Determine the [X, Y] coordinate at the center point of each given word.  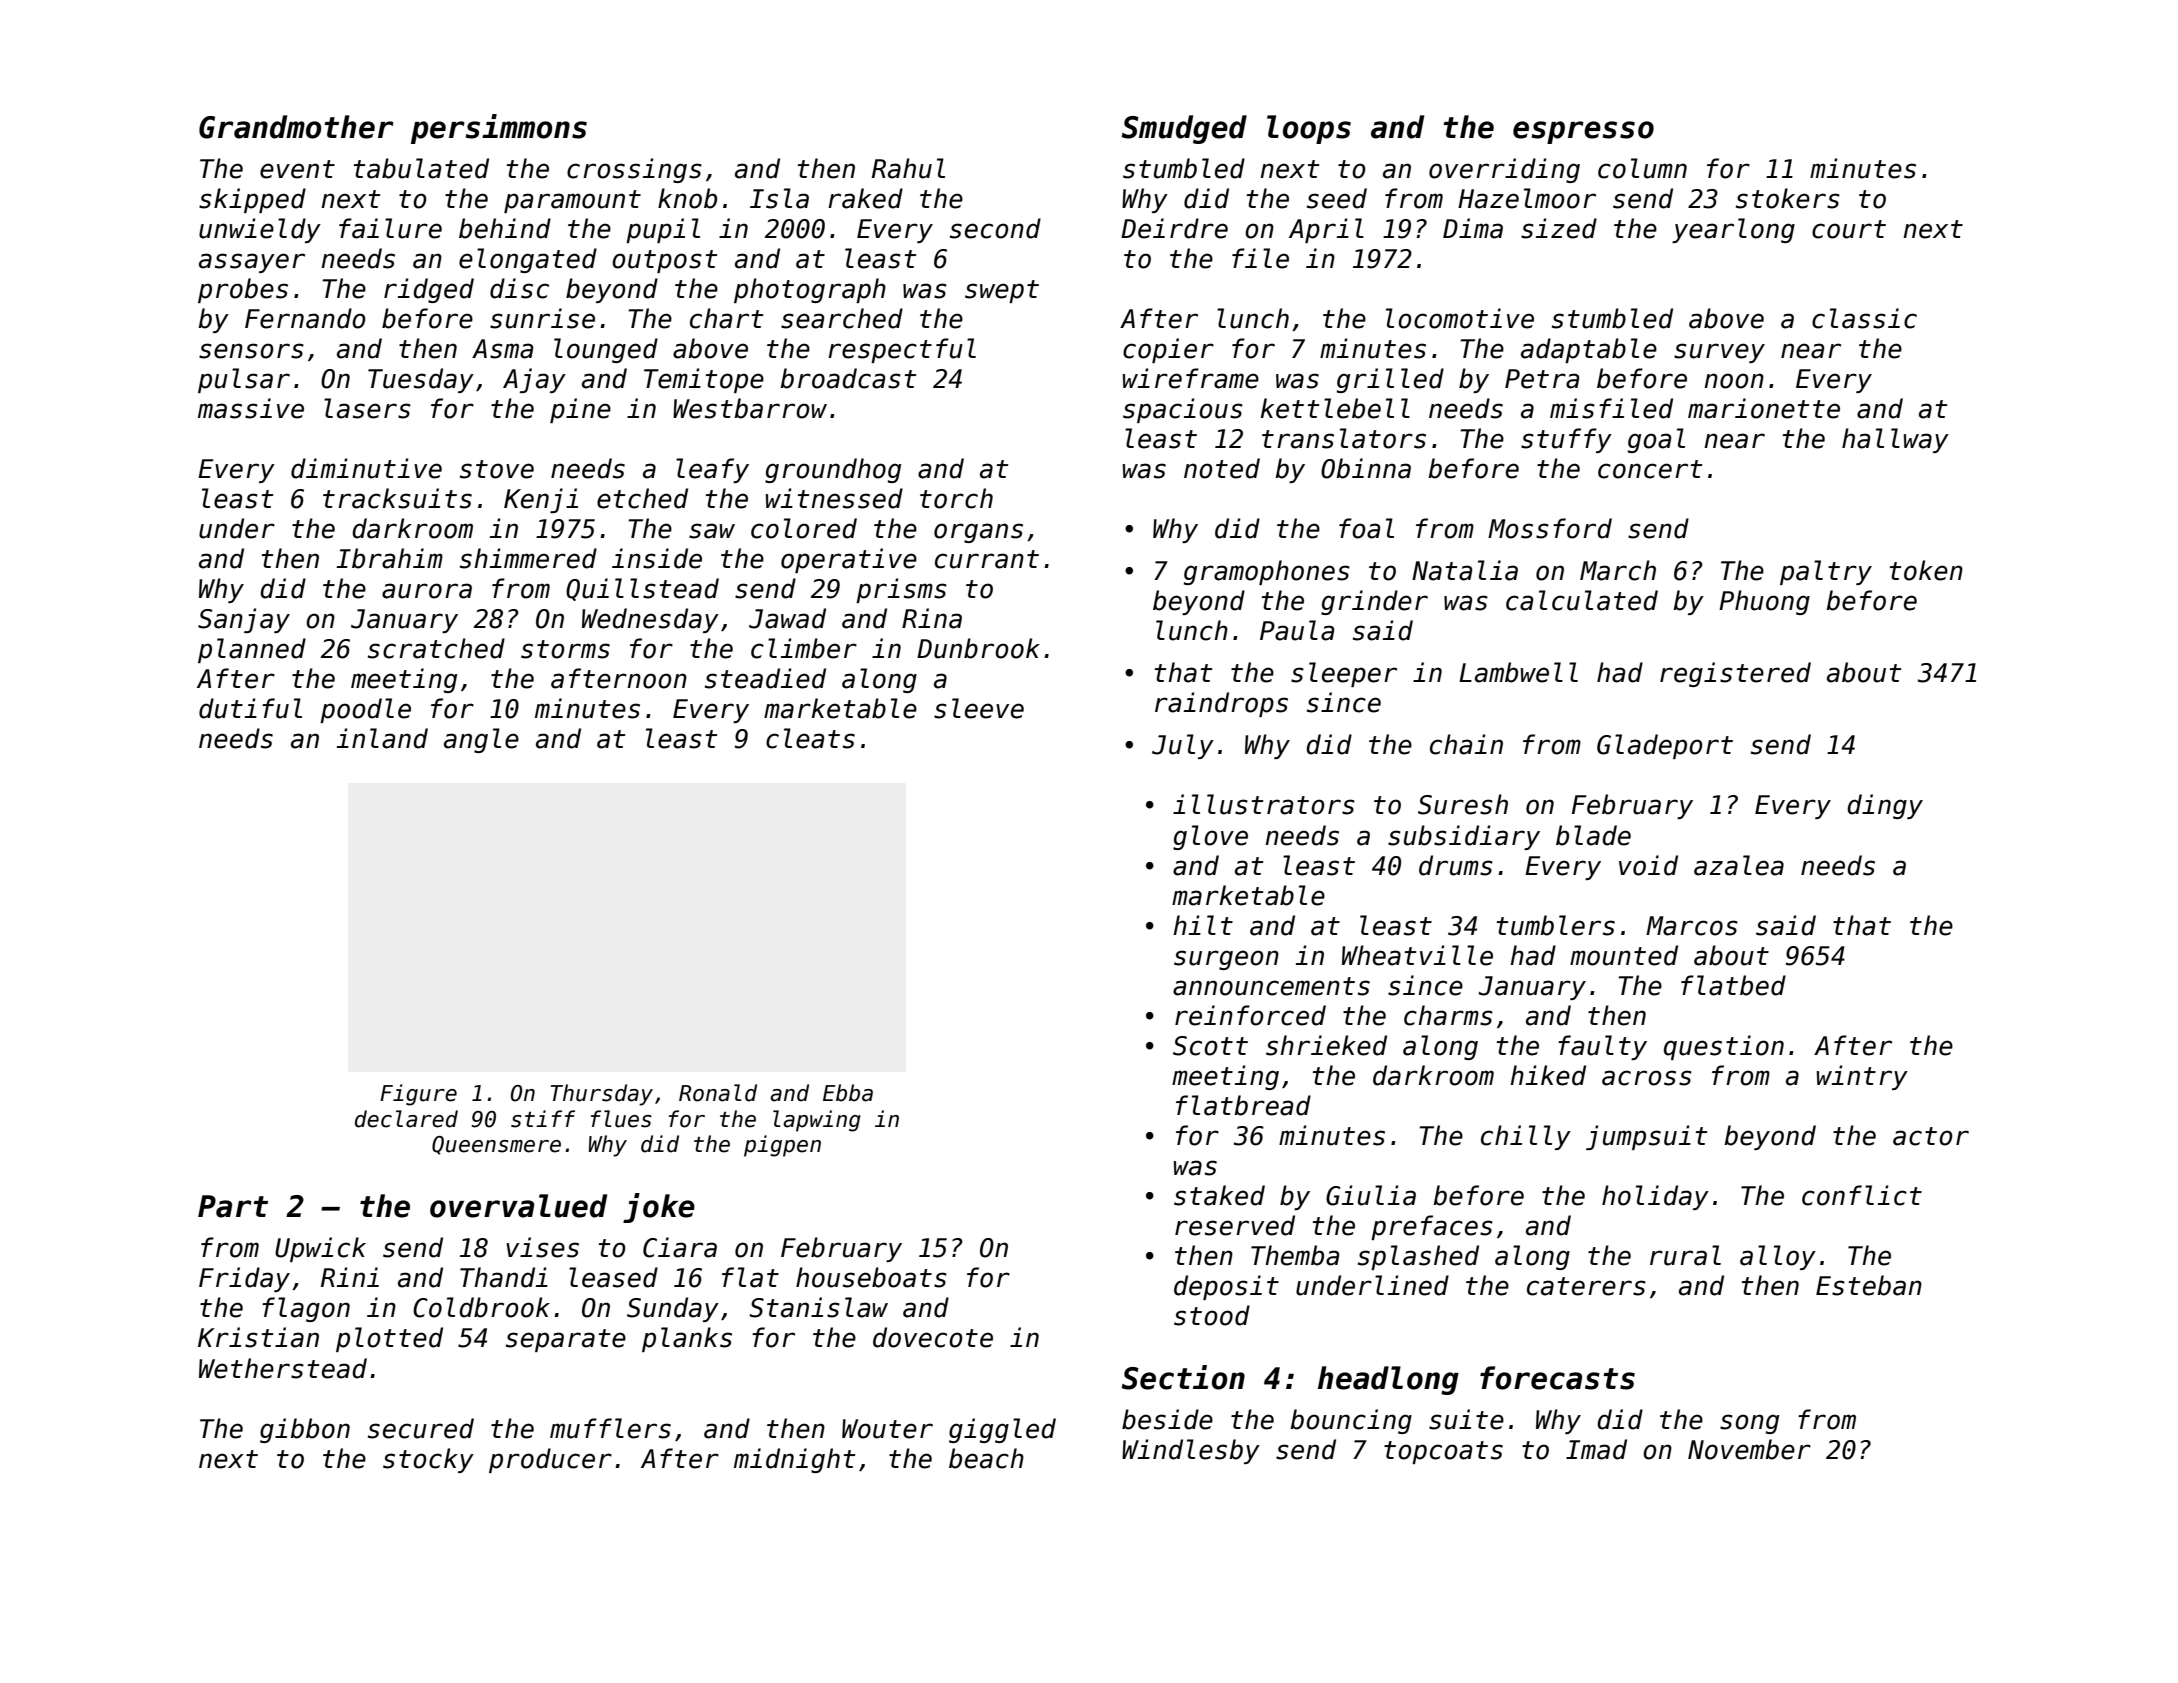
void [1648, 865]
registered [1735, 674]
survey [1719, 353]
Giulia [1371, 1195]
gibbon [305, 1430]
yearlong [1733, 230]
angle [481, 740]
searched [842, 318]
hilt [1203, 925]
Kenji [541, 500]
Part [233, 1206]
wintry [1862, 1077]
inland [382, 738]
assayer [252, 263]
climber [804, 648]
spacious [1183, 410]
